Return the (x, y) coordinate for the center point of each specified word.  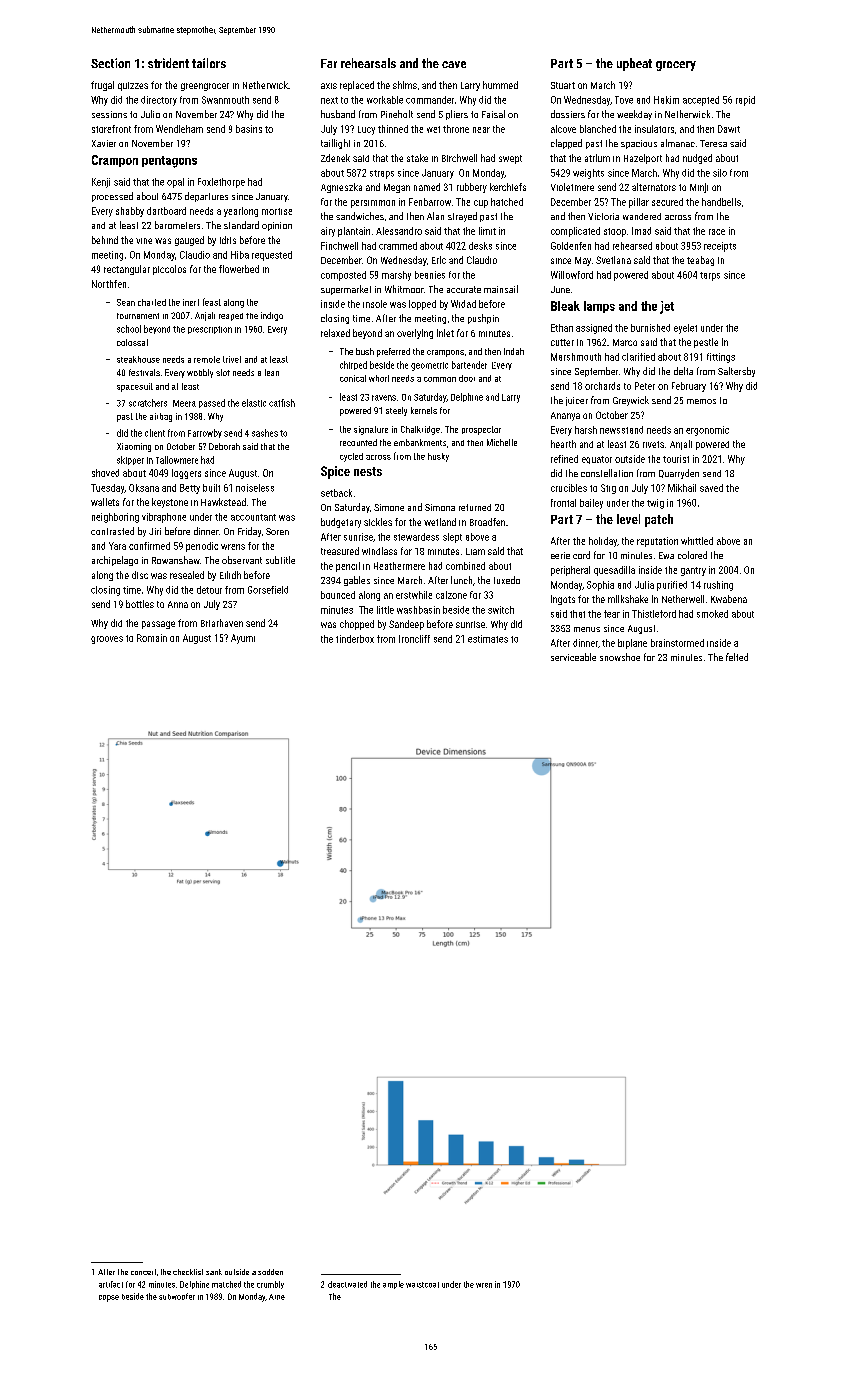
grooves (107, 640)
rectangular (127, 270)
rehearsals (368, 63)
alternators (654, 187)
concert (143, 1272)
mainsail (501, 289)
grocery (676, 66)
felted (737, 657)
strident (168, 63)
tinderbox (355, 639)
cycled (351, 457)
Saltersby (736, 372)
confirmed (149, 546)
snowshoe (620, 657)
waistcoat (422, 1285)
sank (214, 1272)
